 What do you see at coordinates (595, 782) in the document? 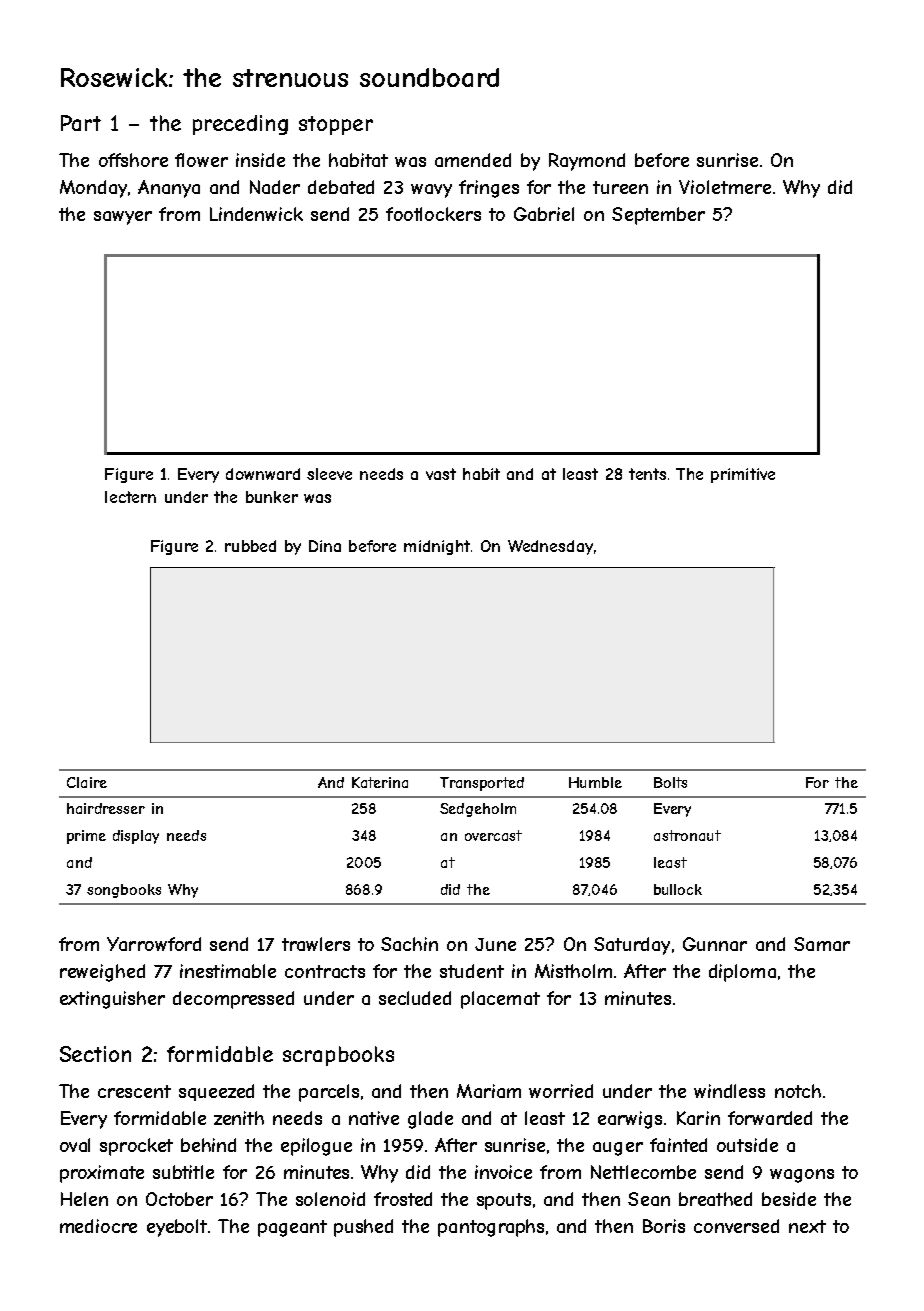
I see `Humble` at bounding box center [595, 782].
